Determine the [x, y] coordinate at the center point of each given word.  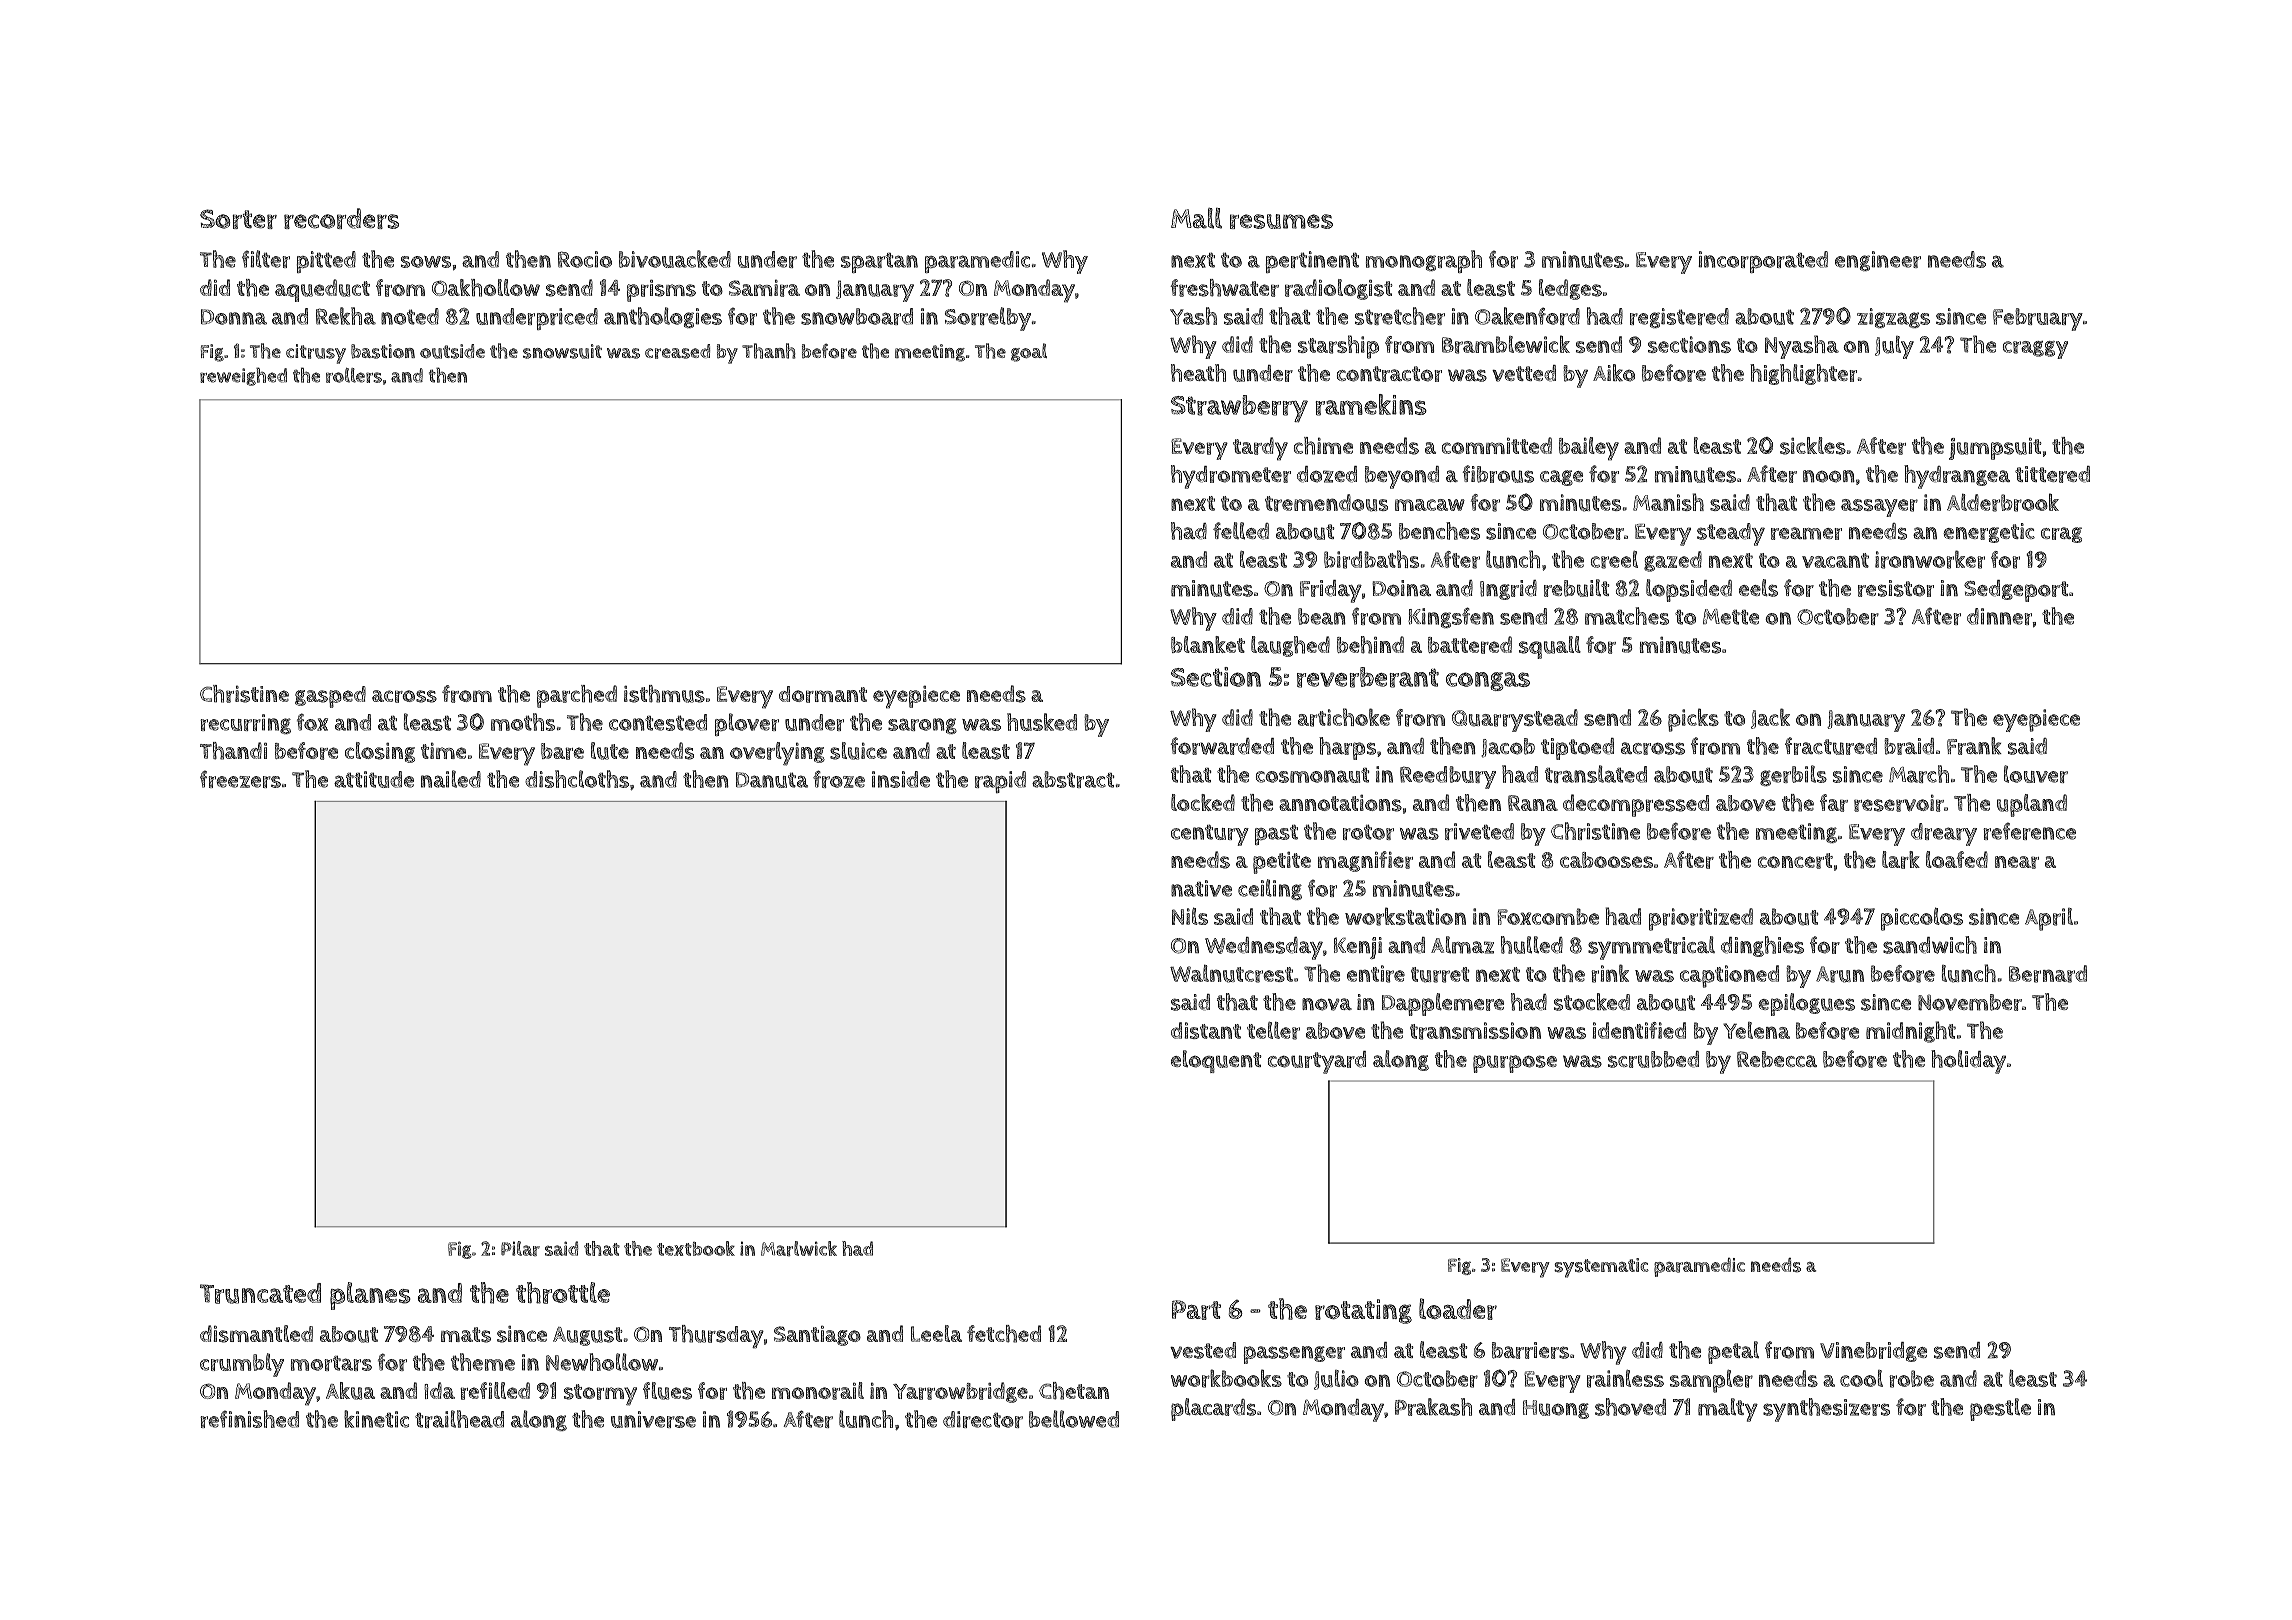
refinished [249, 1419]
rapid [1000, 782]
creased [677, 351]
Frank [1974, 746]
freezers [240, 779]
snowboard [857, 316]
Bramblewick [1506, 344]
